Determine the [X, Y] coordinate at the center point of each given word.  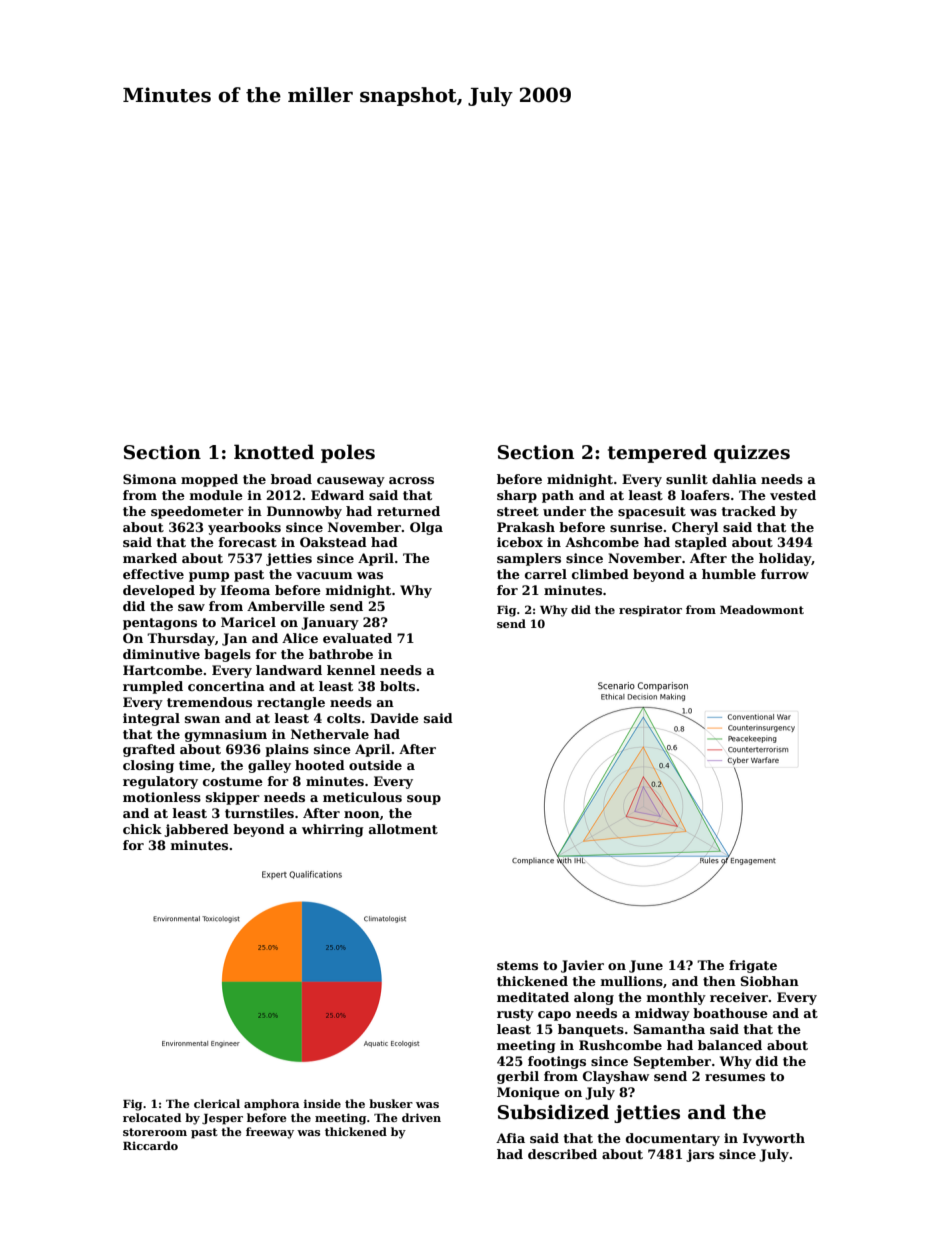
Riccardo [150, 1145]
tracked [748, 511]
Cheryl [695, 528]
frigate [753, 966]
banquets [591, 1030]
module [216, 495]
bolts [397, 686]
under [564, 511]
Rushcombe [620, 1045]
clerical [217, 1103]
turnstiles [259, 813]
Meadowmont [762, 609]
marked [150, 558]
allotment [403, 829]
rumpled [153, 687]
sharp [517, 496]
